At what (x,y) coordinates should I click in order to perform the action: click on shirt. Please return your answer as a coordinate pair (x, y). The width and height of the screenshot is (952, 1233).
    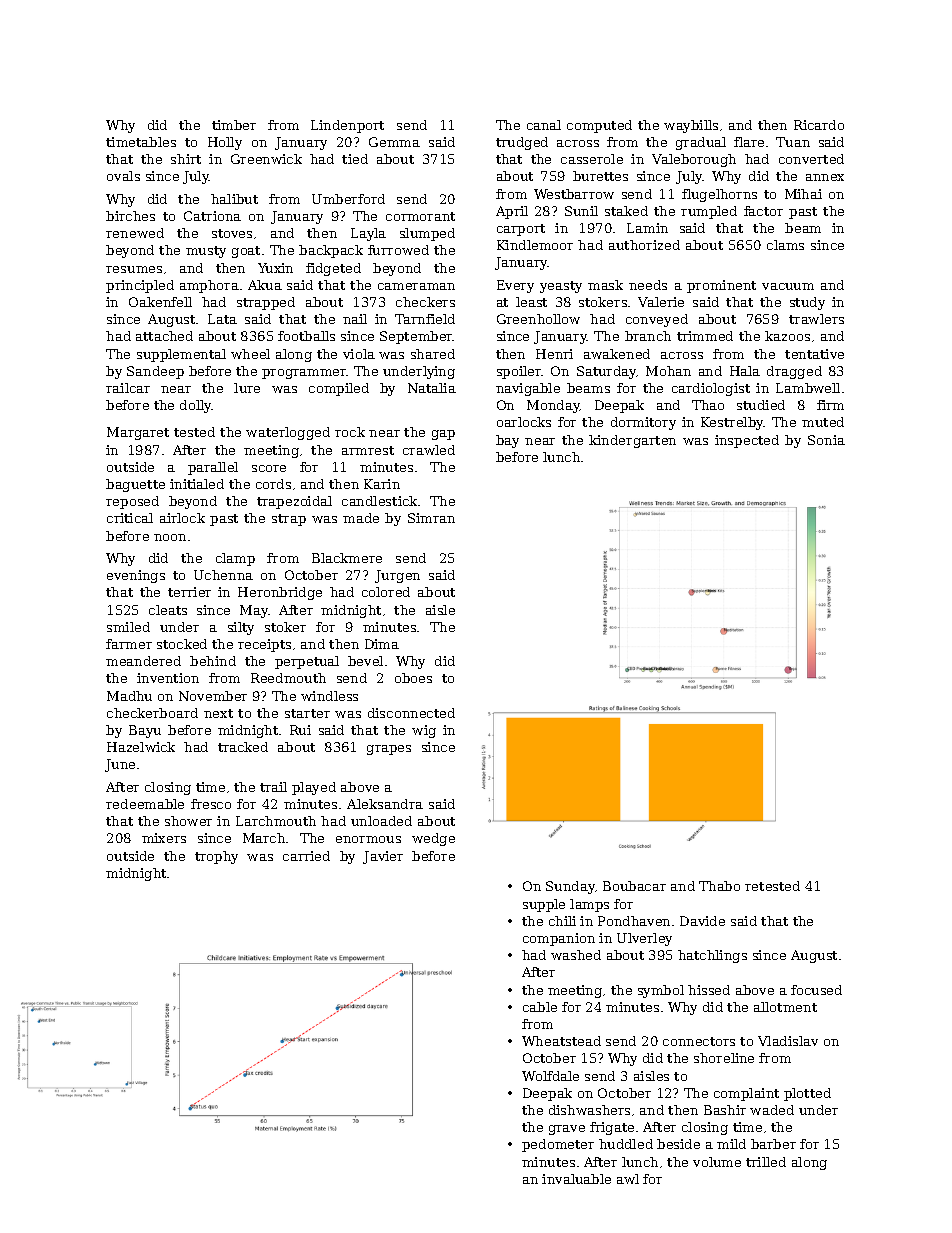
    Looking at the image, I should click on (186, 159).
